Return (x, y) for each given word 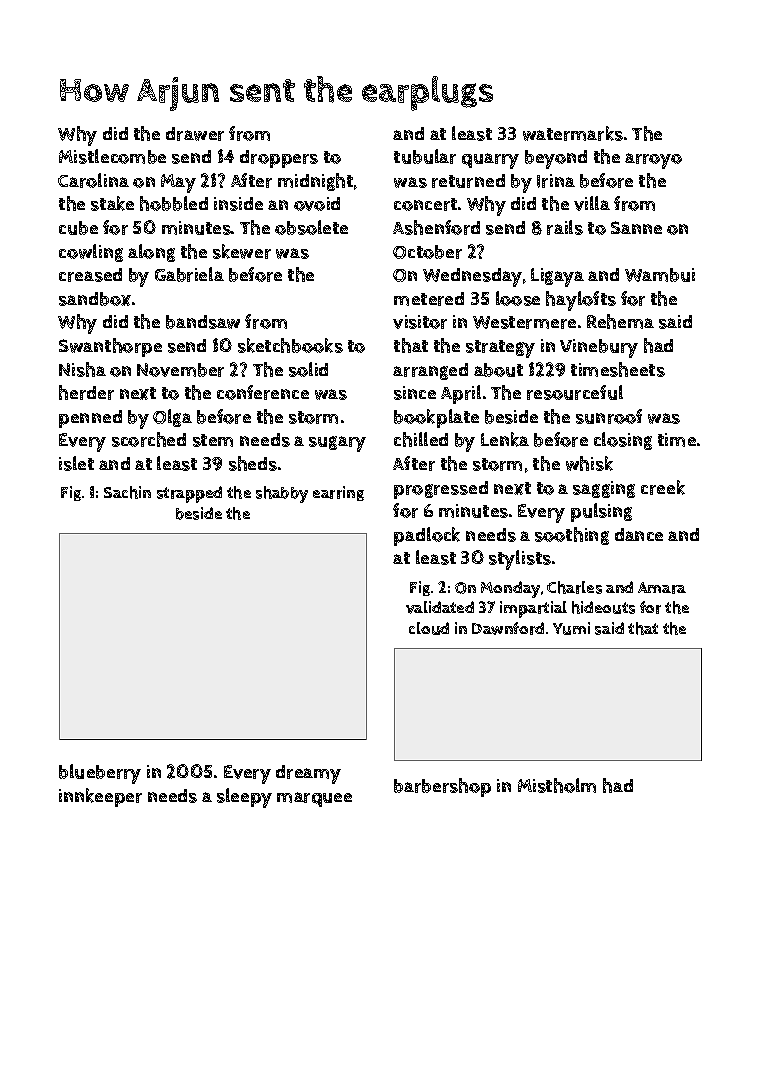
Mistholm (557, 785)
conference (263, 392)
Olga (172, 418)
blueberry (100, 774)
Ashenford (436, 227)
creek (663, 487)
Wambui (660, 275)
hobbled (174, 203)
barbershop (442, 787)
